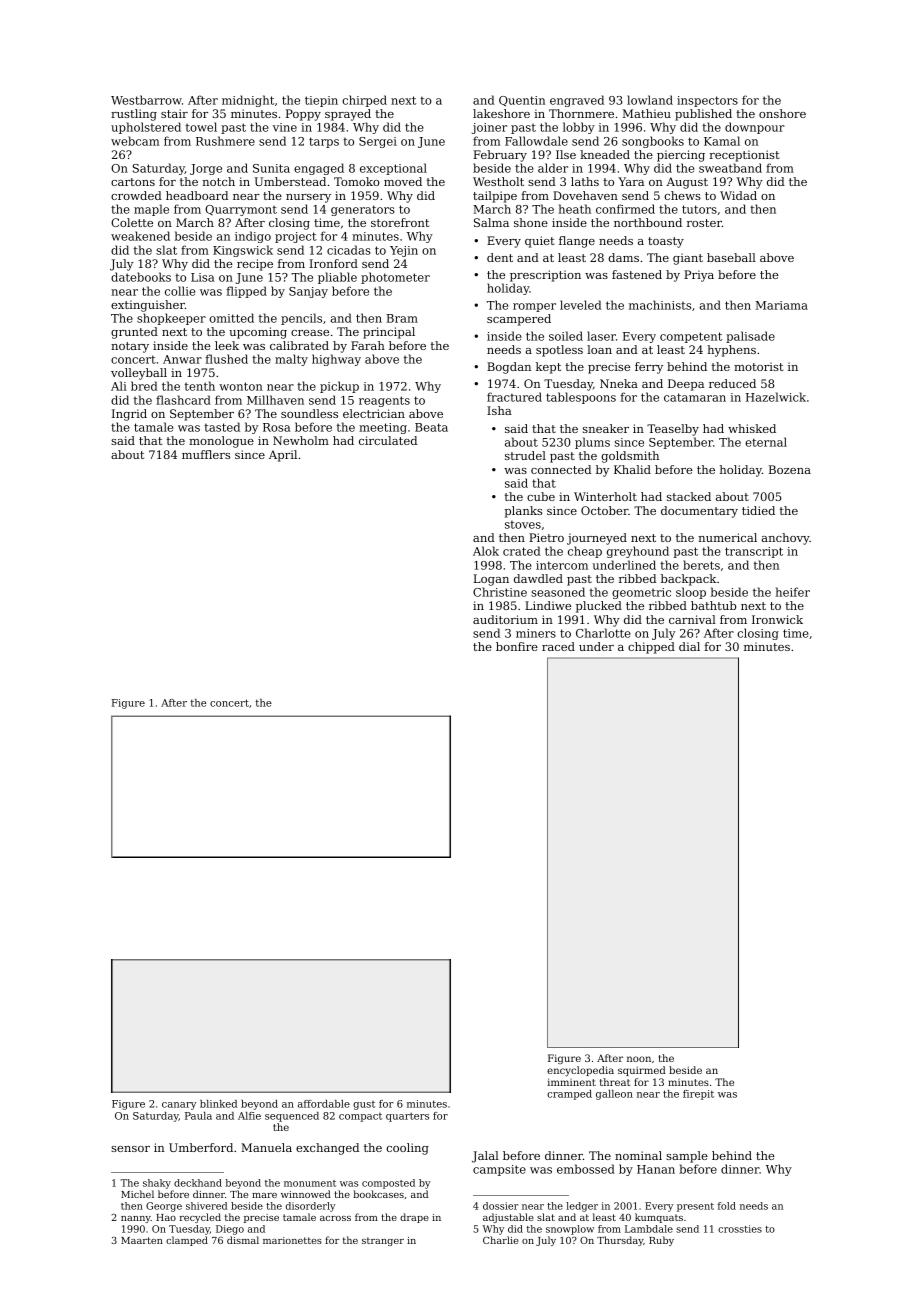 This screenshot has width=924, height=1308. What do you see at coordinates (137, 1194) in the screenshot?
I see `Michel` at bounding box center [137, 1194].
